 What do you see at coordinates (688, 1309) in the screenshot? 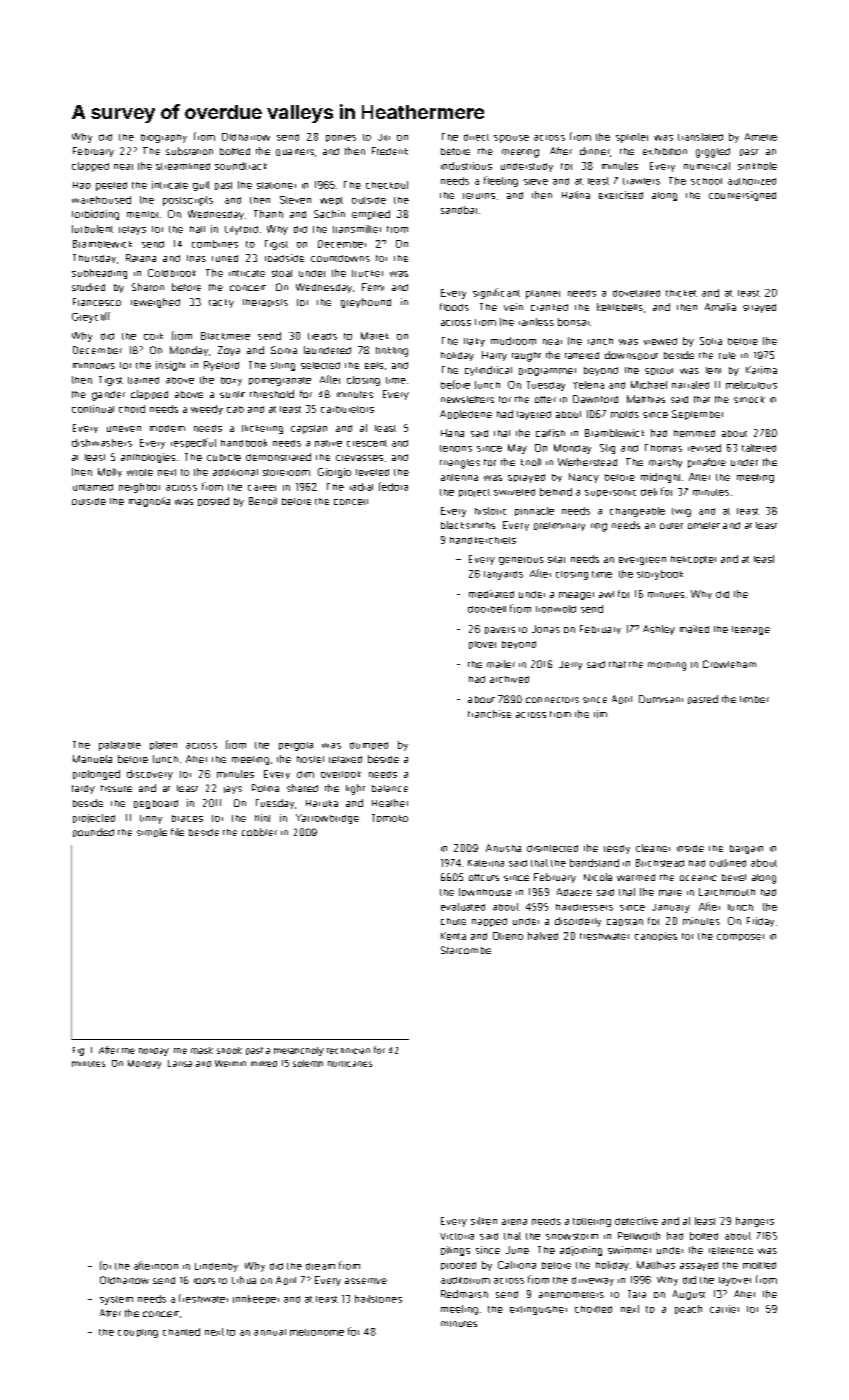
I see `peach` at bounding box center [688, 1309].
